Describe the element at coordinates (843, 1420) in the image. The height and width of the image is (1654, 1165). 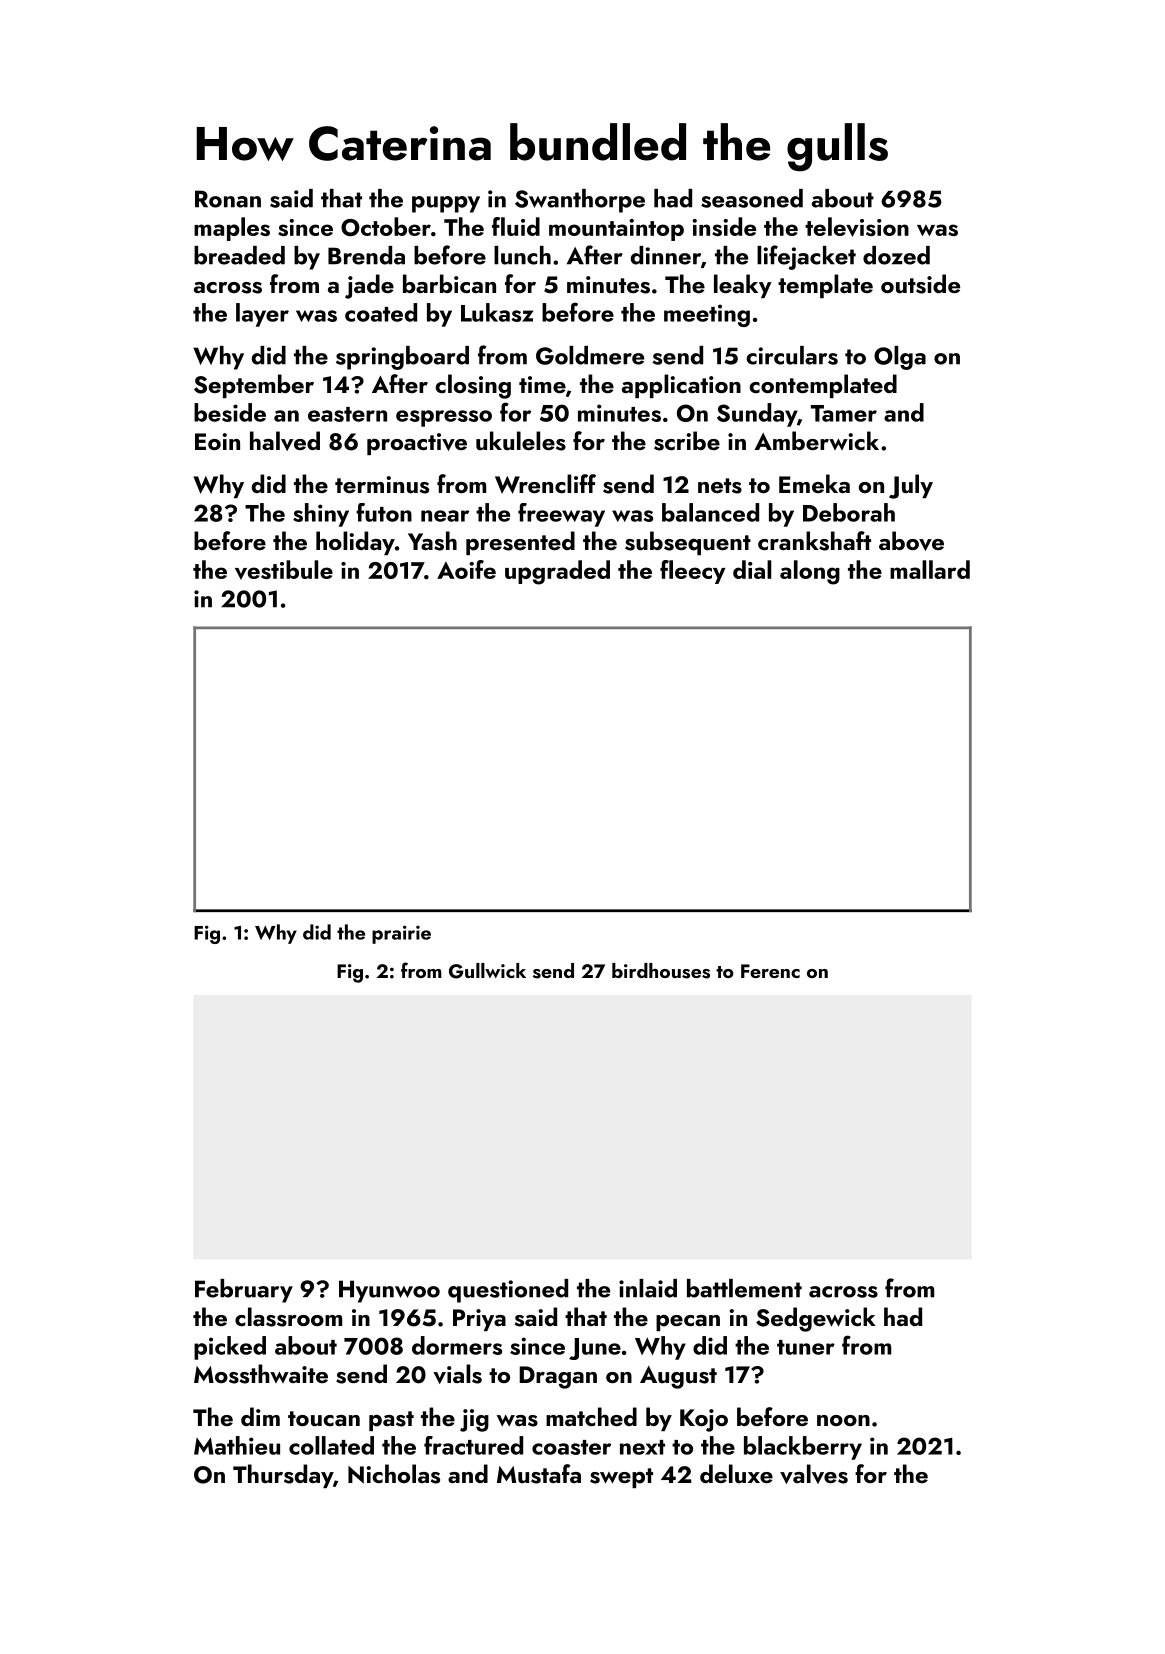
I see `noon` at that location.
